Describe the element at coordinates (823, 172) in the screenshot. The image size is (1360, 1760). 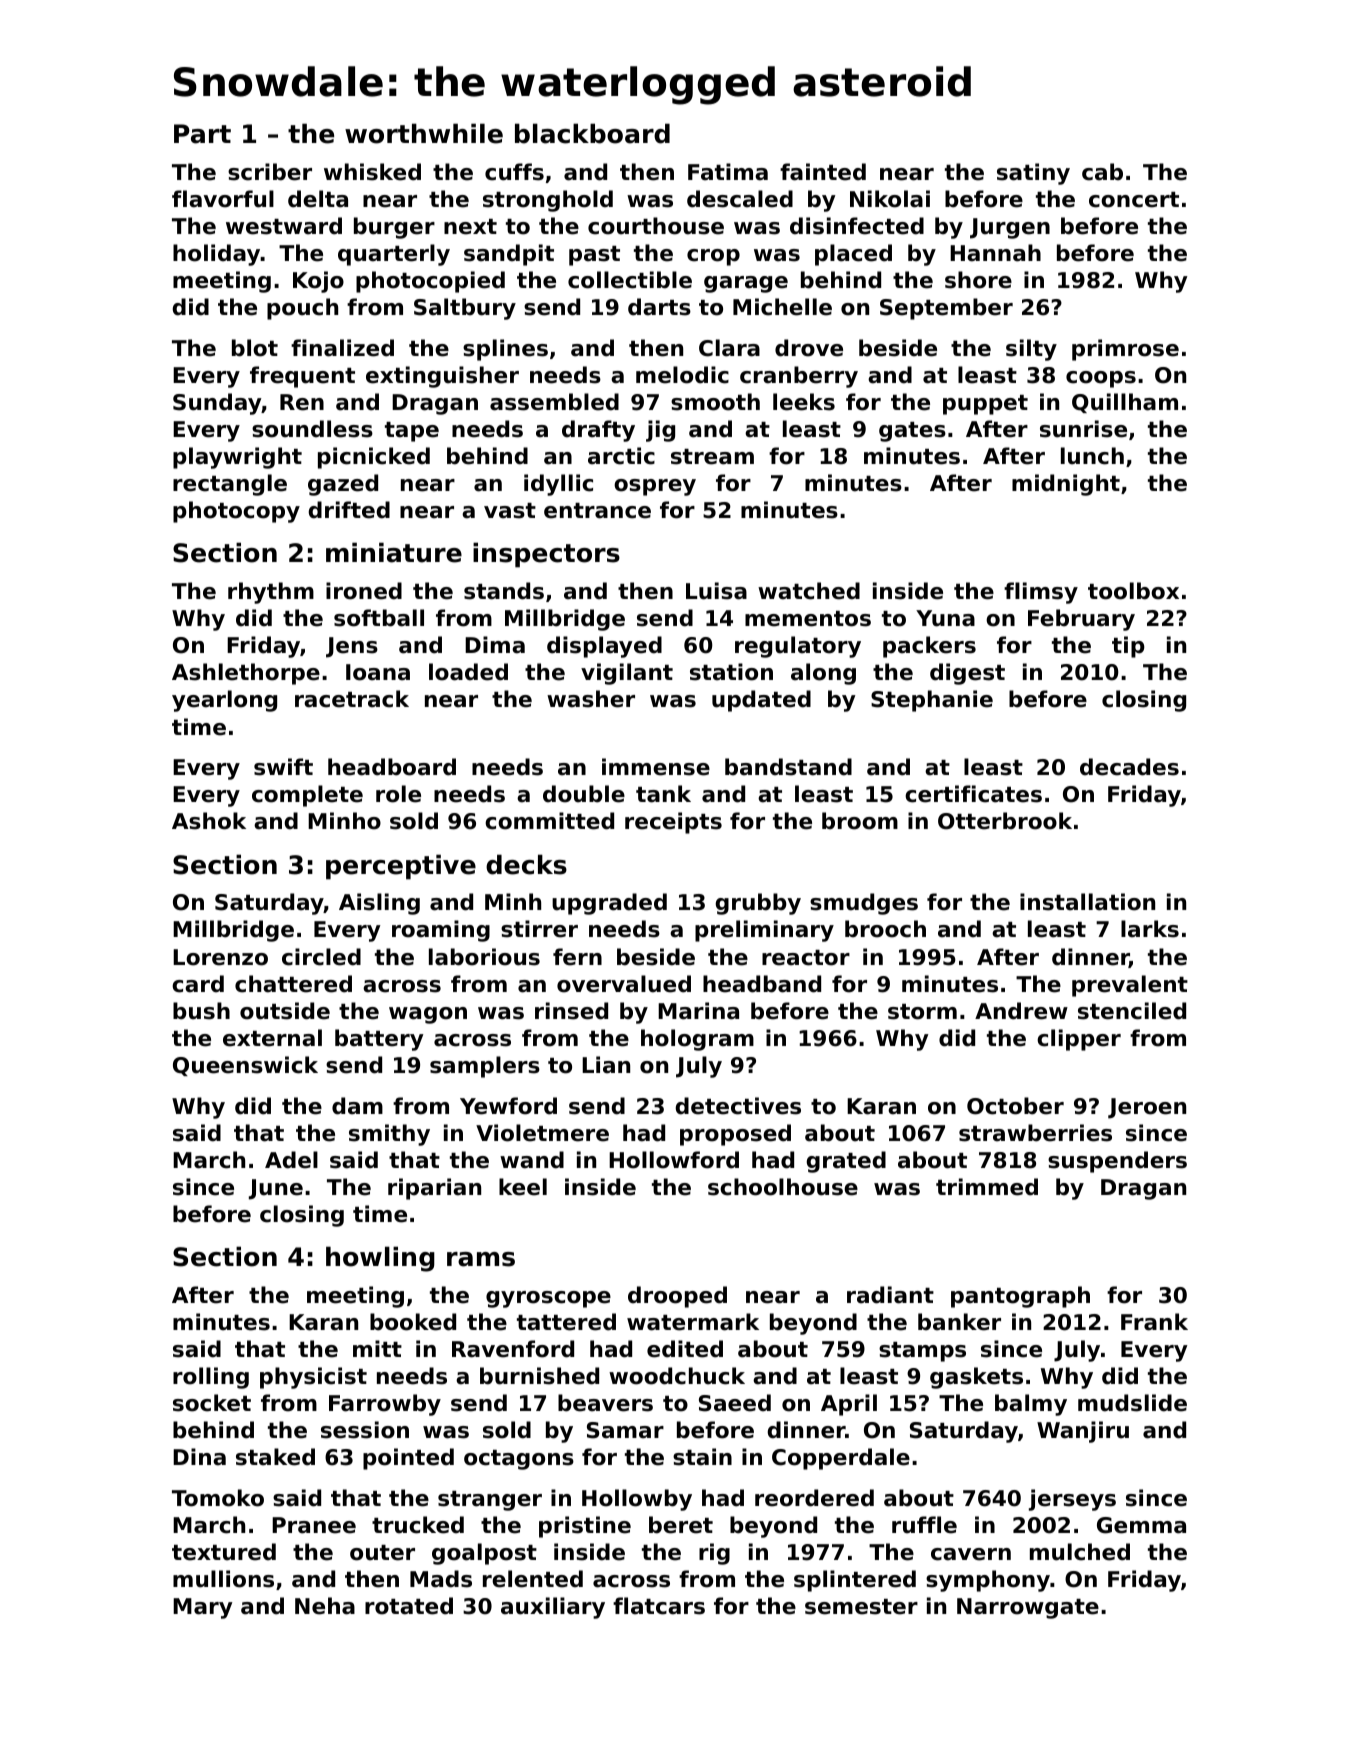
I see `fainted` at that location.
